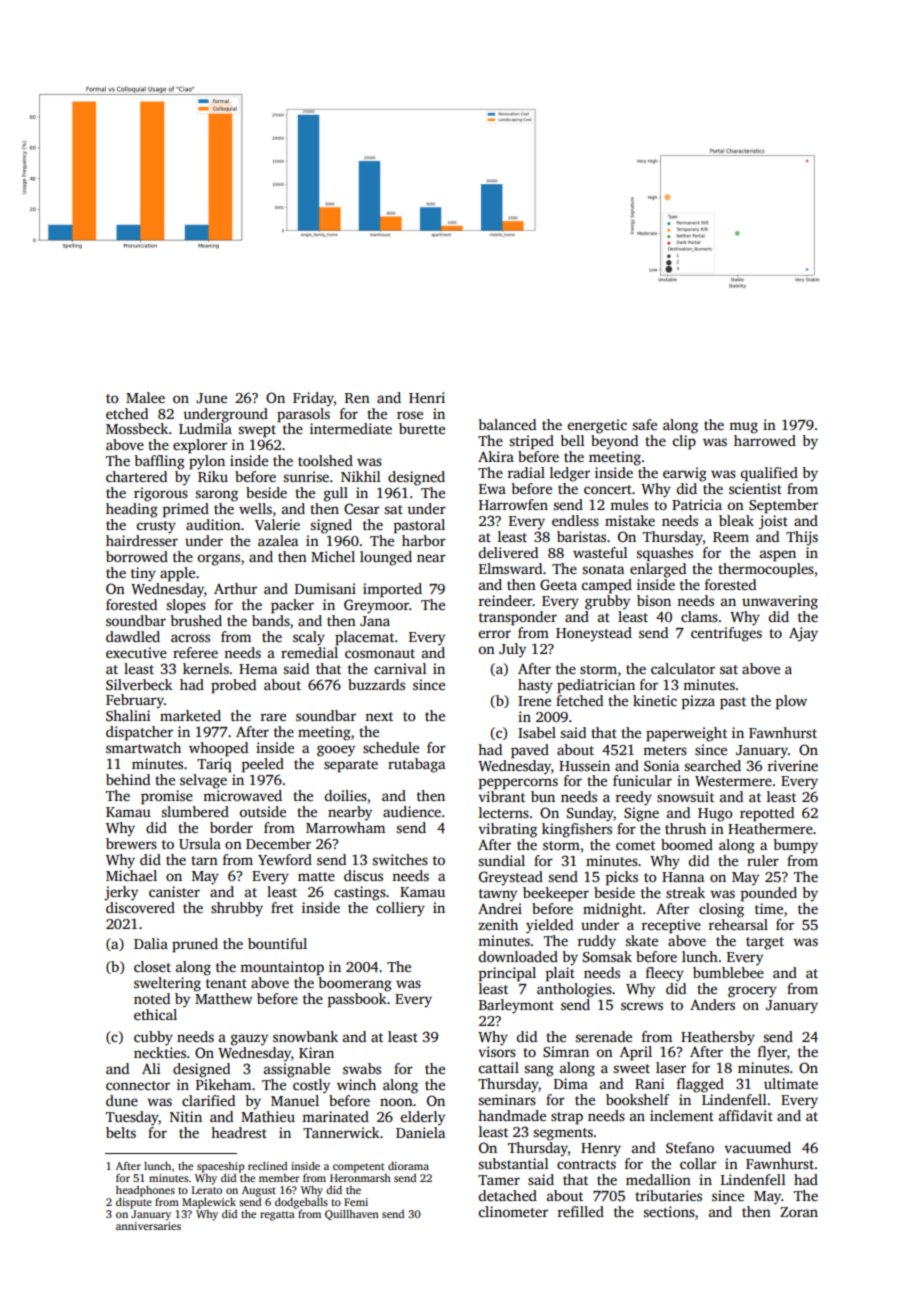 This image has height=1308, width=924. Describe the element at coordinates (511, 878) in the image. I see `Greystead` at that location.
